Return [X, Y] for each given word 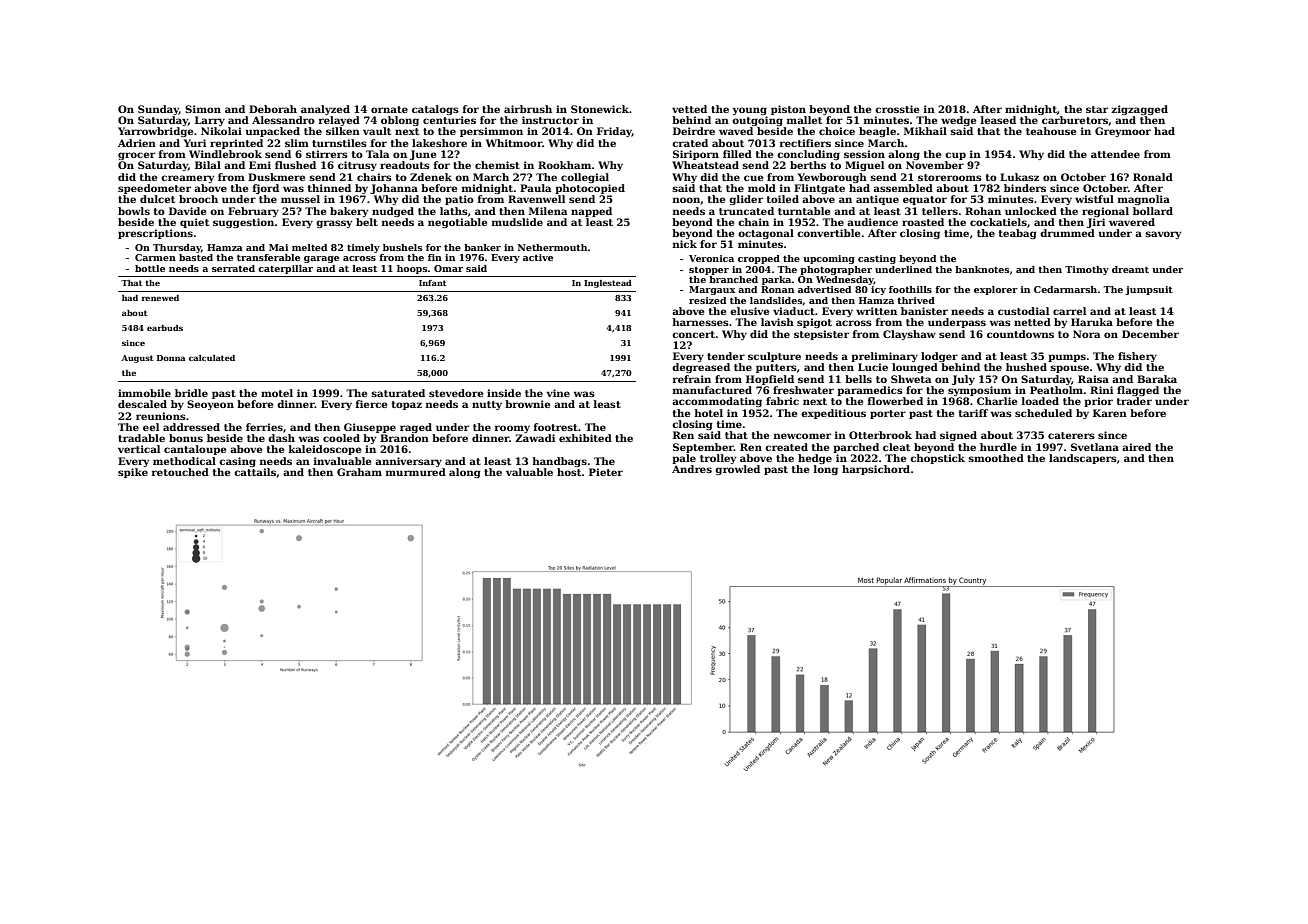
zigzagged [1139, 110]
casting [877, 259]
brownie [527, 404]
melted [309, 247]
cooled [341, 438]
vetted [689, 109]
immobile [144, 393]
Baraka [1157, 379]
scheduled [1043, 413]
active [538, 257]
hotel [708, 413]
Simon [203, 109]
